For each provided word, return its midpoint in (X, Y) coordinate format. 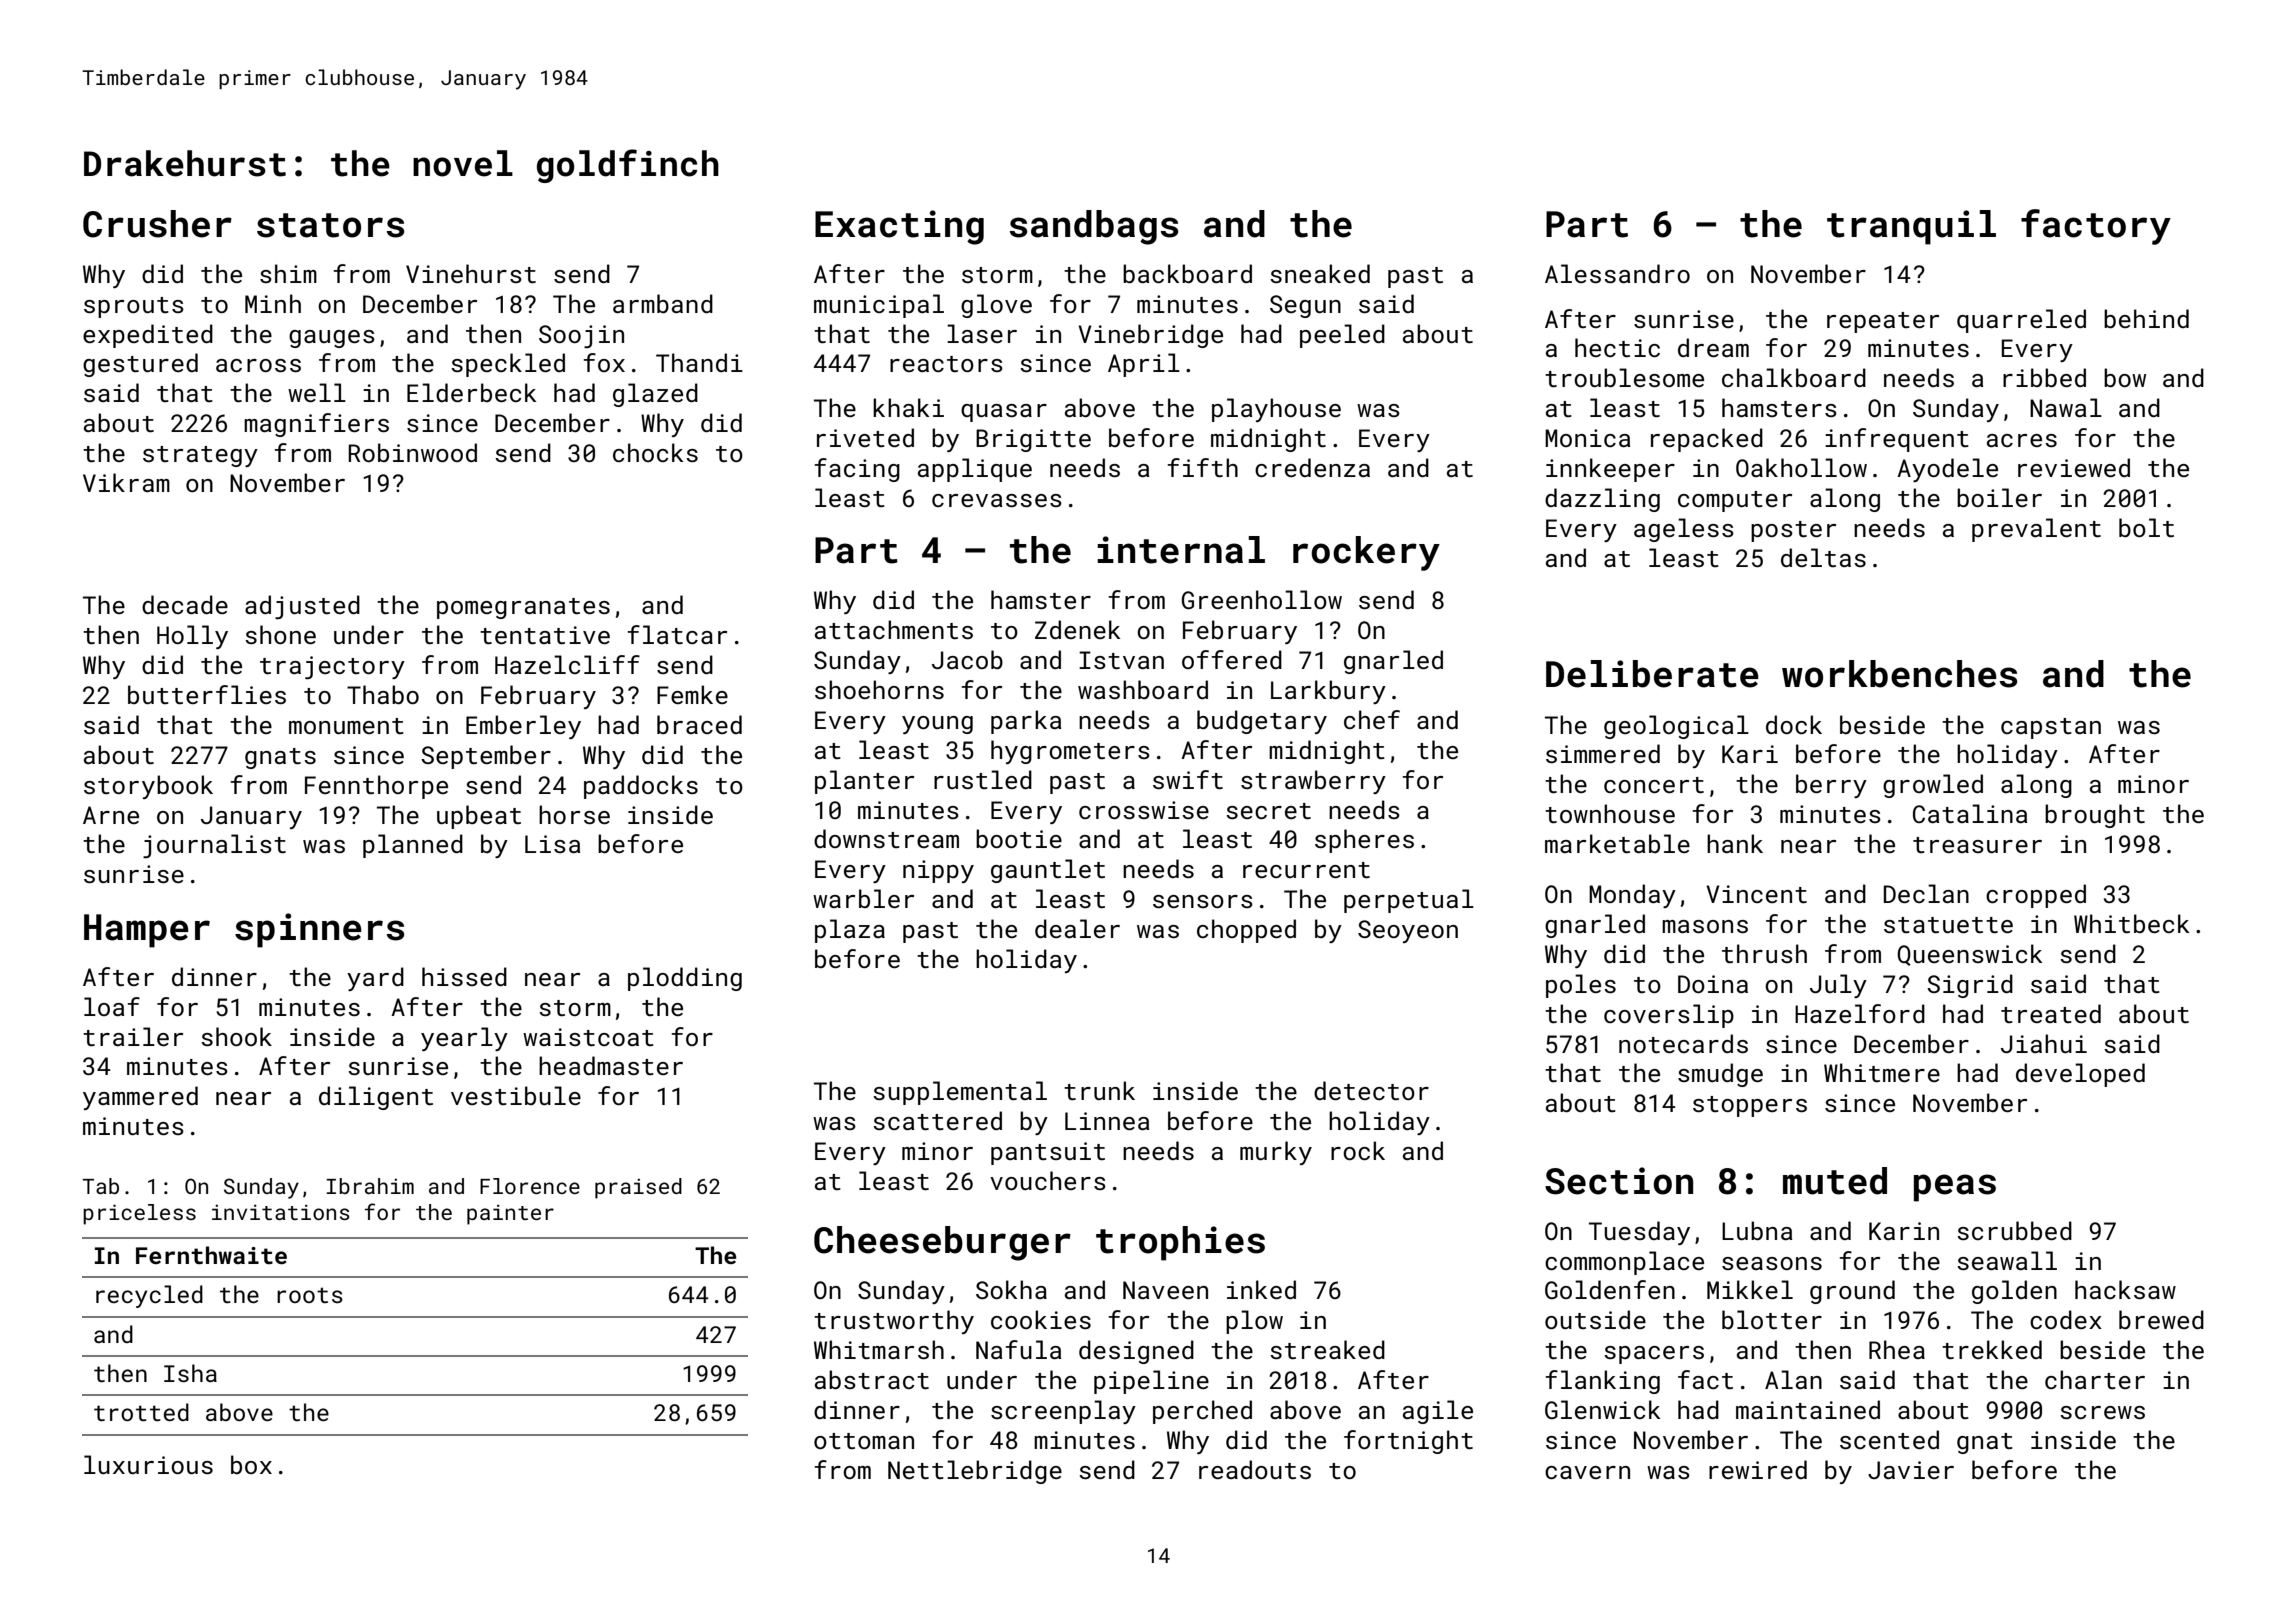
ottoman (864, 1441)
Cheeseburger (942, 1243)
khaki (908, 407)
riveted (865, 437)
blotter (1772, 1319)
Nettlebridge (975, 1472)
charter (2095, 1379)
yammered (140, 1098)
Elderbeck (471, 392)
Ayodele (1947, 470)
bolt (2146, 527)
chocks (655, 452)
